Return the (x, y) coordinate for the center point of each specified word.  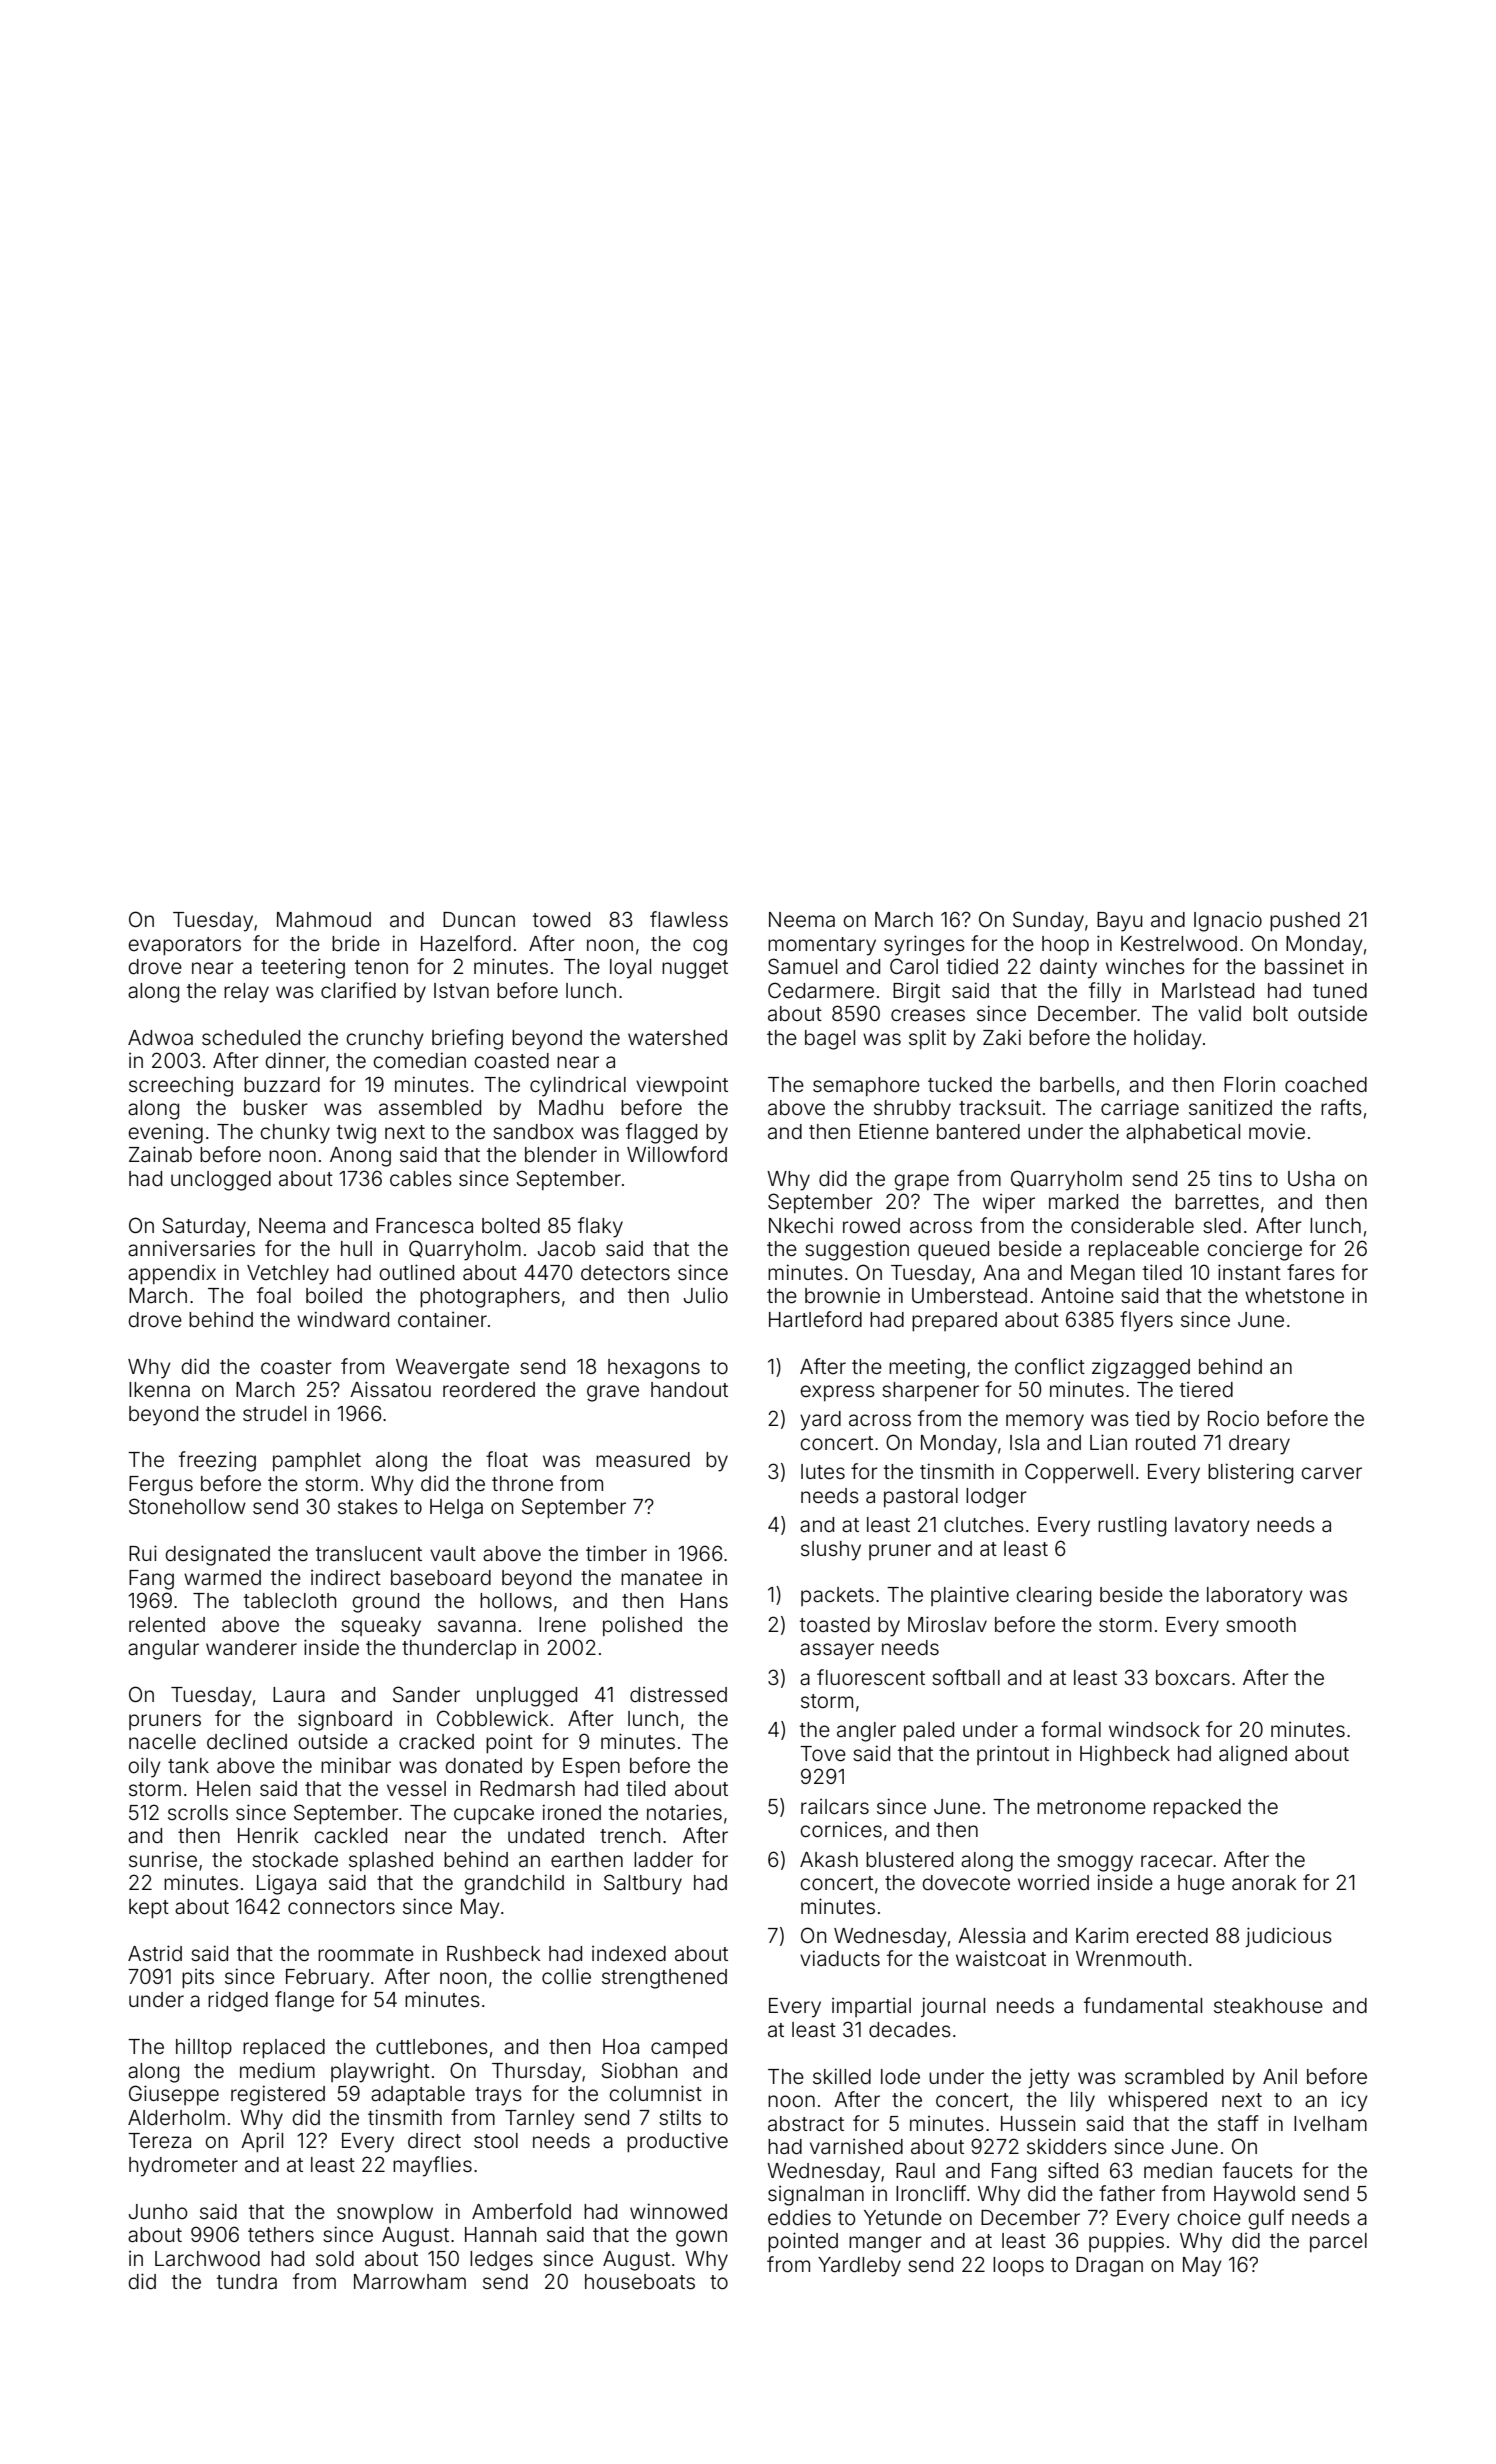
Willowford (677, 1154)
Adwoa (160, 1037)
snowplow (385, 2213)
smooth (1261, 1625)
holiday (1168, 1039)
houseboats (640, 2282)
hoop (1065, 945)
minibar (356, 1765)
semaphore (866, 1086)
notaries (684, 1812)
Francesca (424, 1225)
